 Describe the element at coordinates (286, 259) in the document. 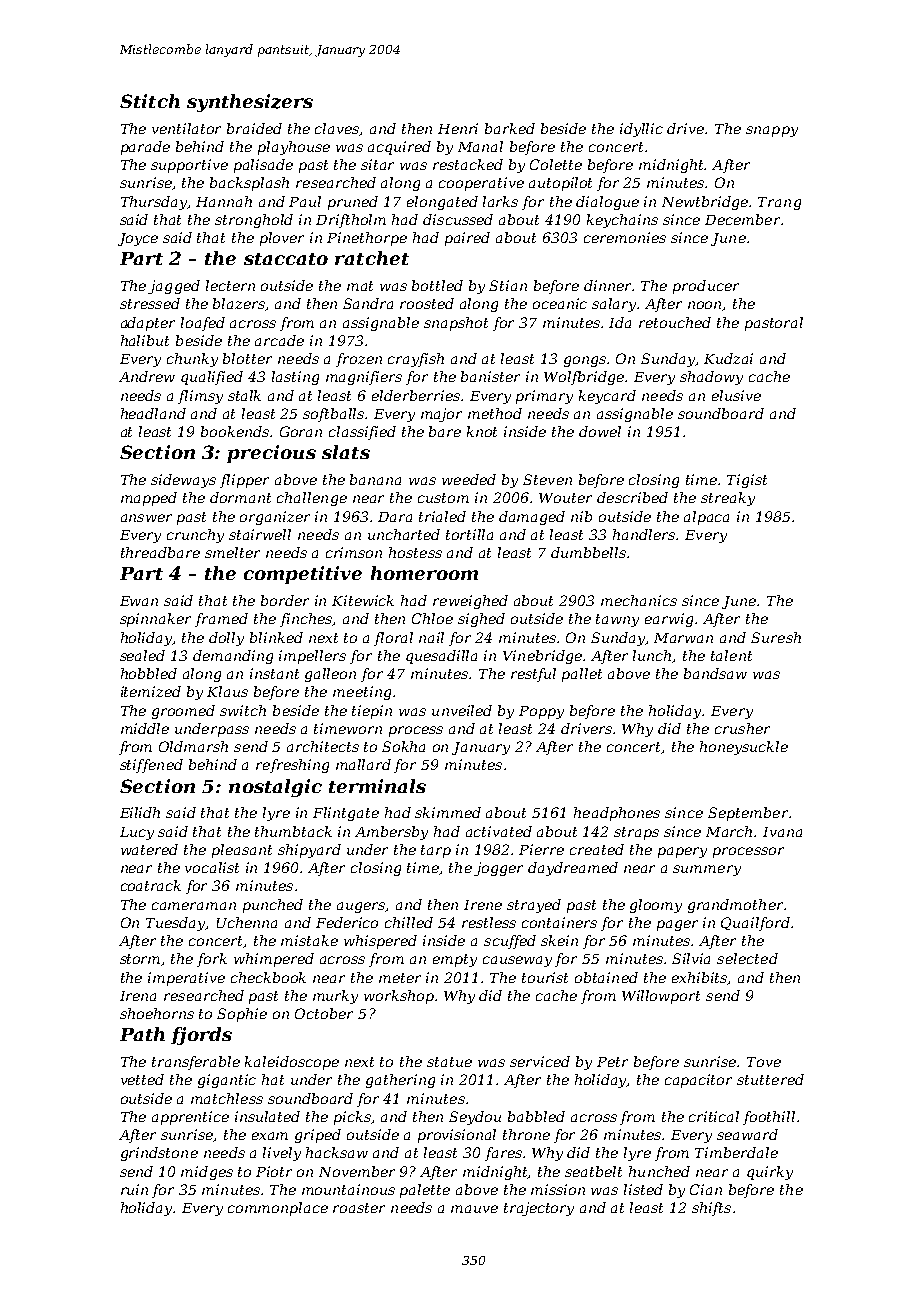

I see `staccato` at that location.
